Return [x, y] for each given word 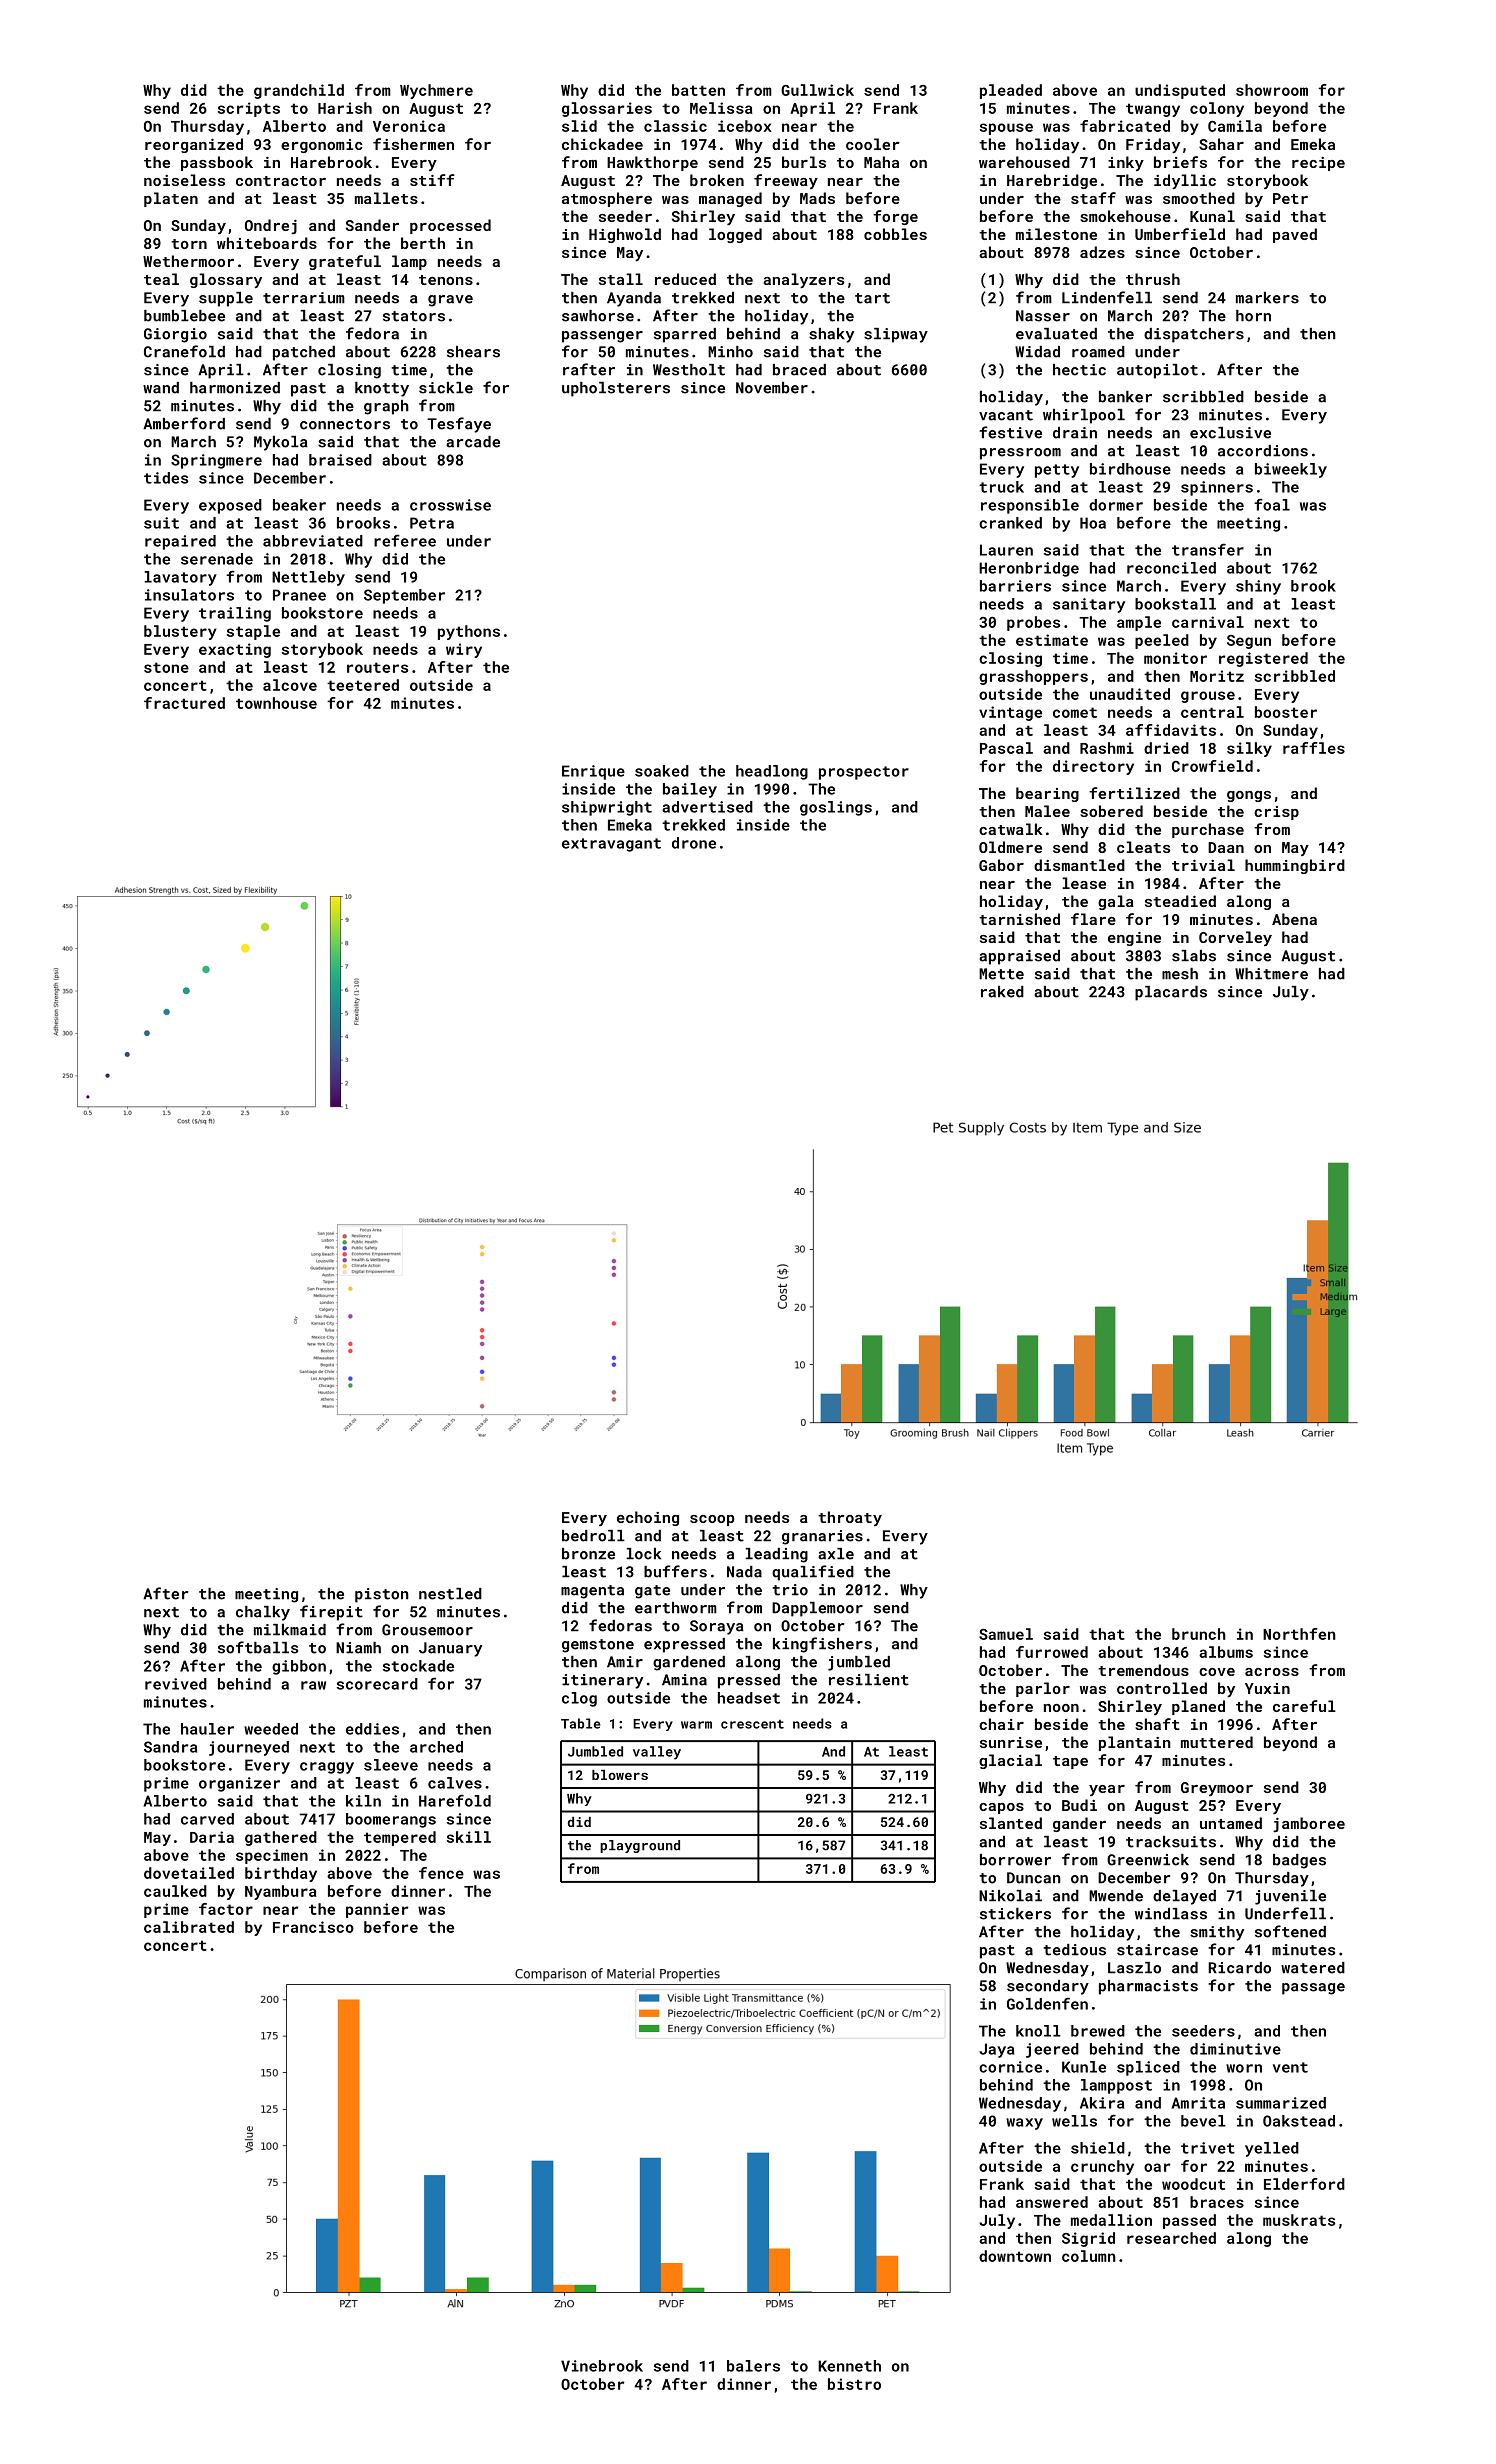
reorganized [194, 145]
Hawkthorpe [652, 163]
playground [640, 1846]
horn [1253, 316]
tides [166, 478]
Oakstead [1299, 2121]
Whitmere [1271, 974]
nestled [450, 1594]
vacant [1006, 415]
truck [1001, 487]
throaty [850, 1518]
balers [753, 2366]
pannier [377, 1910]
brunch [1199, 1634]
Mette [1001, 974]
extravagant [611, 845]
